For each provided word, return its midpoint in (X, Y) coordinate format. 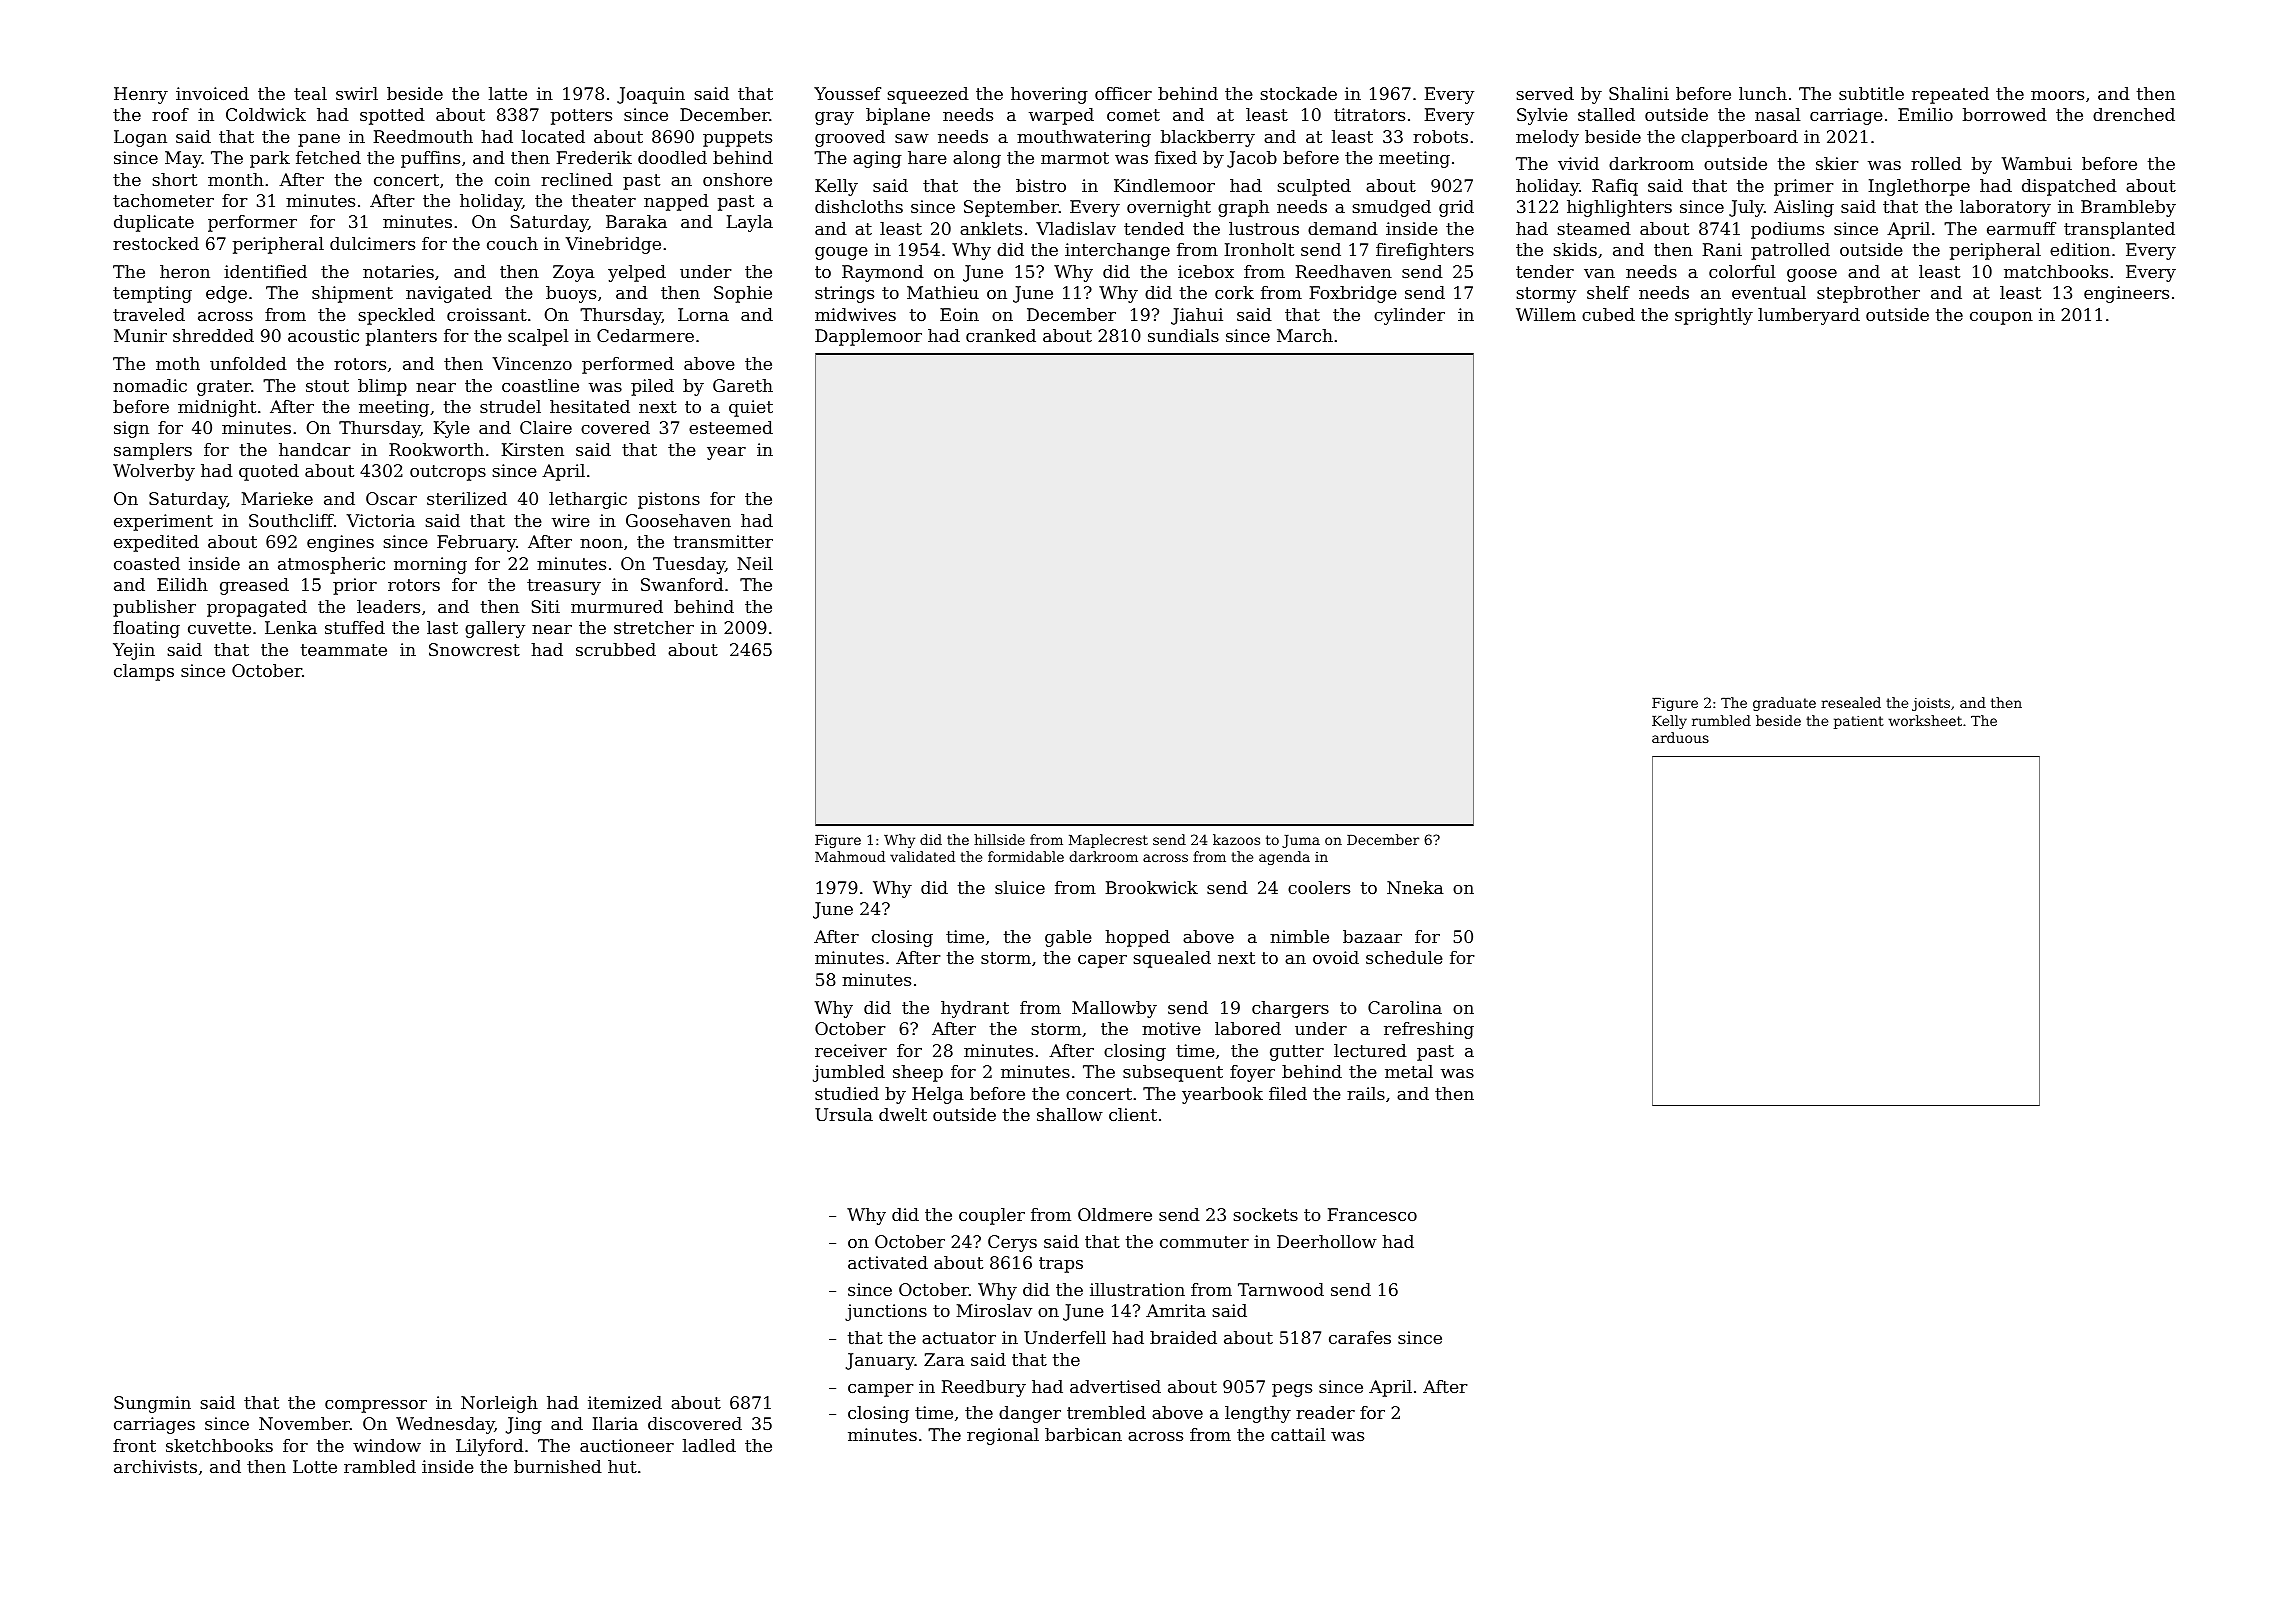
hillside (999, 839)
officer (1123, 93)
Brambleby (2128, 208)
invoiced (212, 93)
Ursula (844, 1114)
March (1305, 335)
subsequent (1173, 1073)
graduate (1784, 704)
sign (131, 429)
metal (1409, 1071)
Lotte (315, 1466)
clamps (144, 672)
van (1599, 273)
